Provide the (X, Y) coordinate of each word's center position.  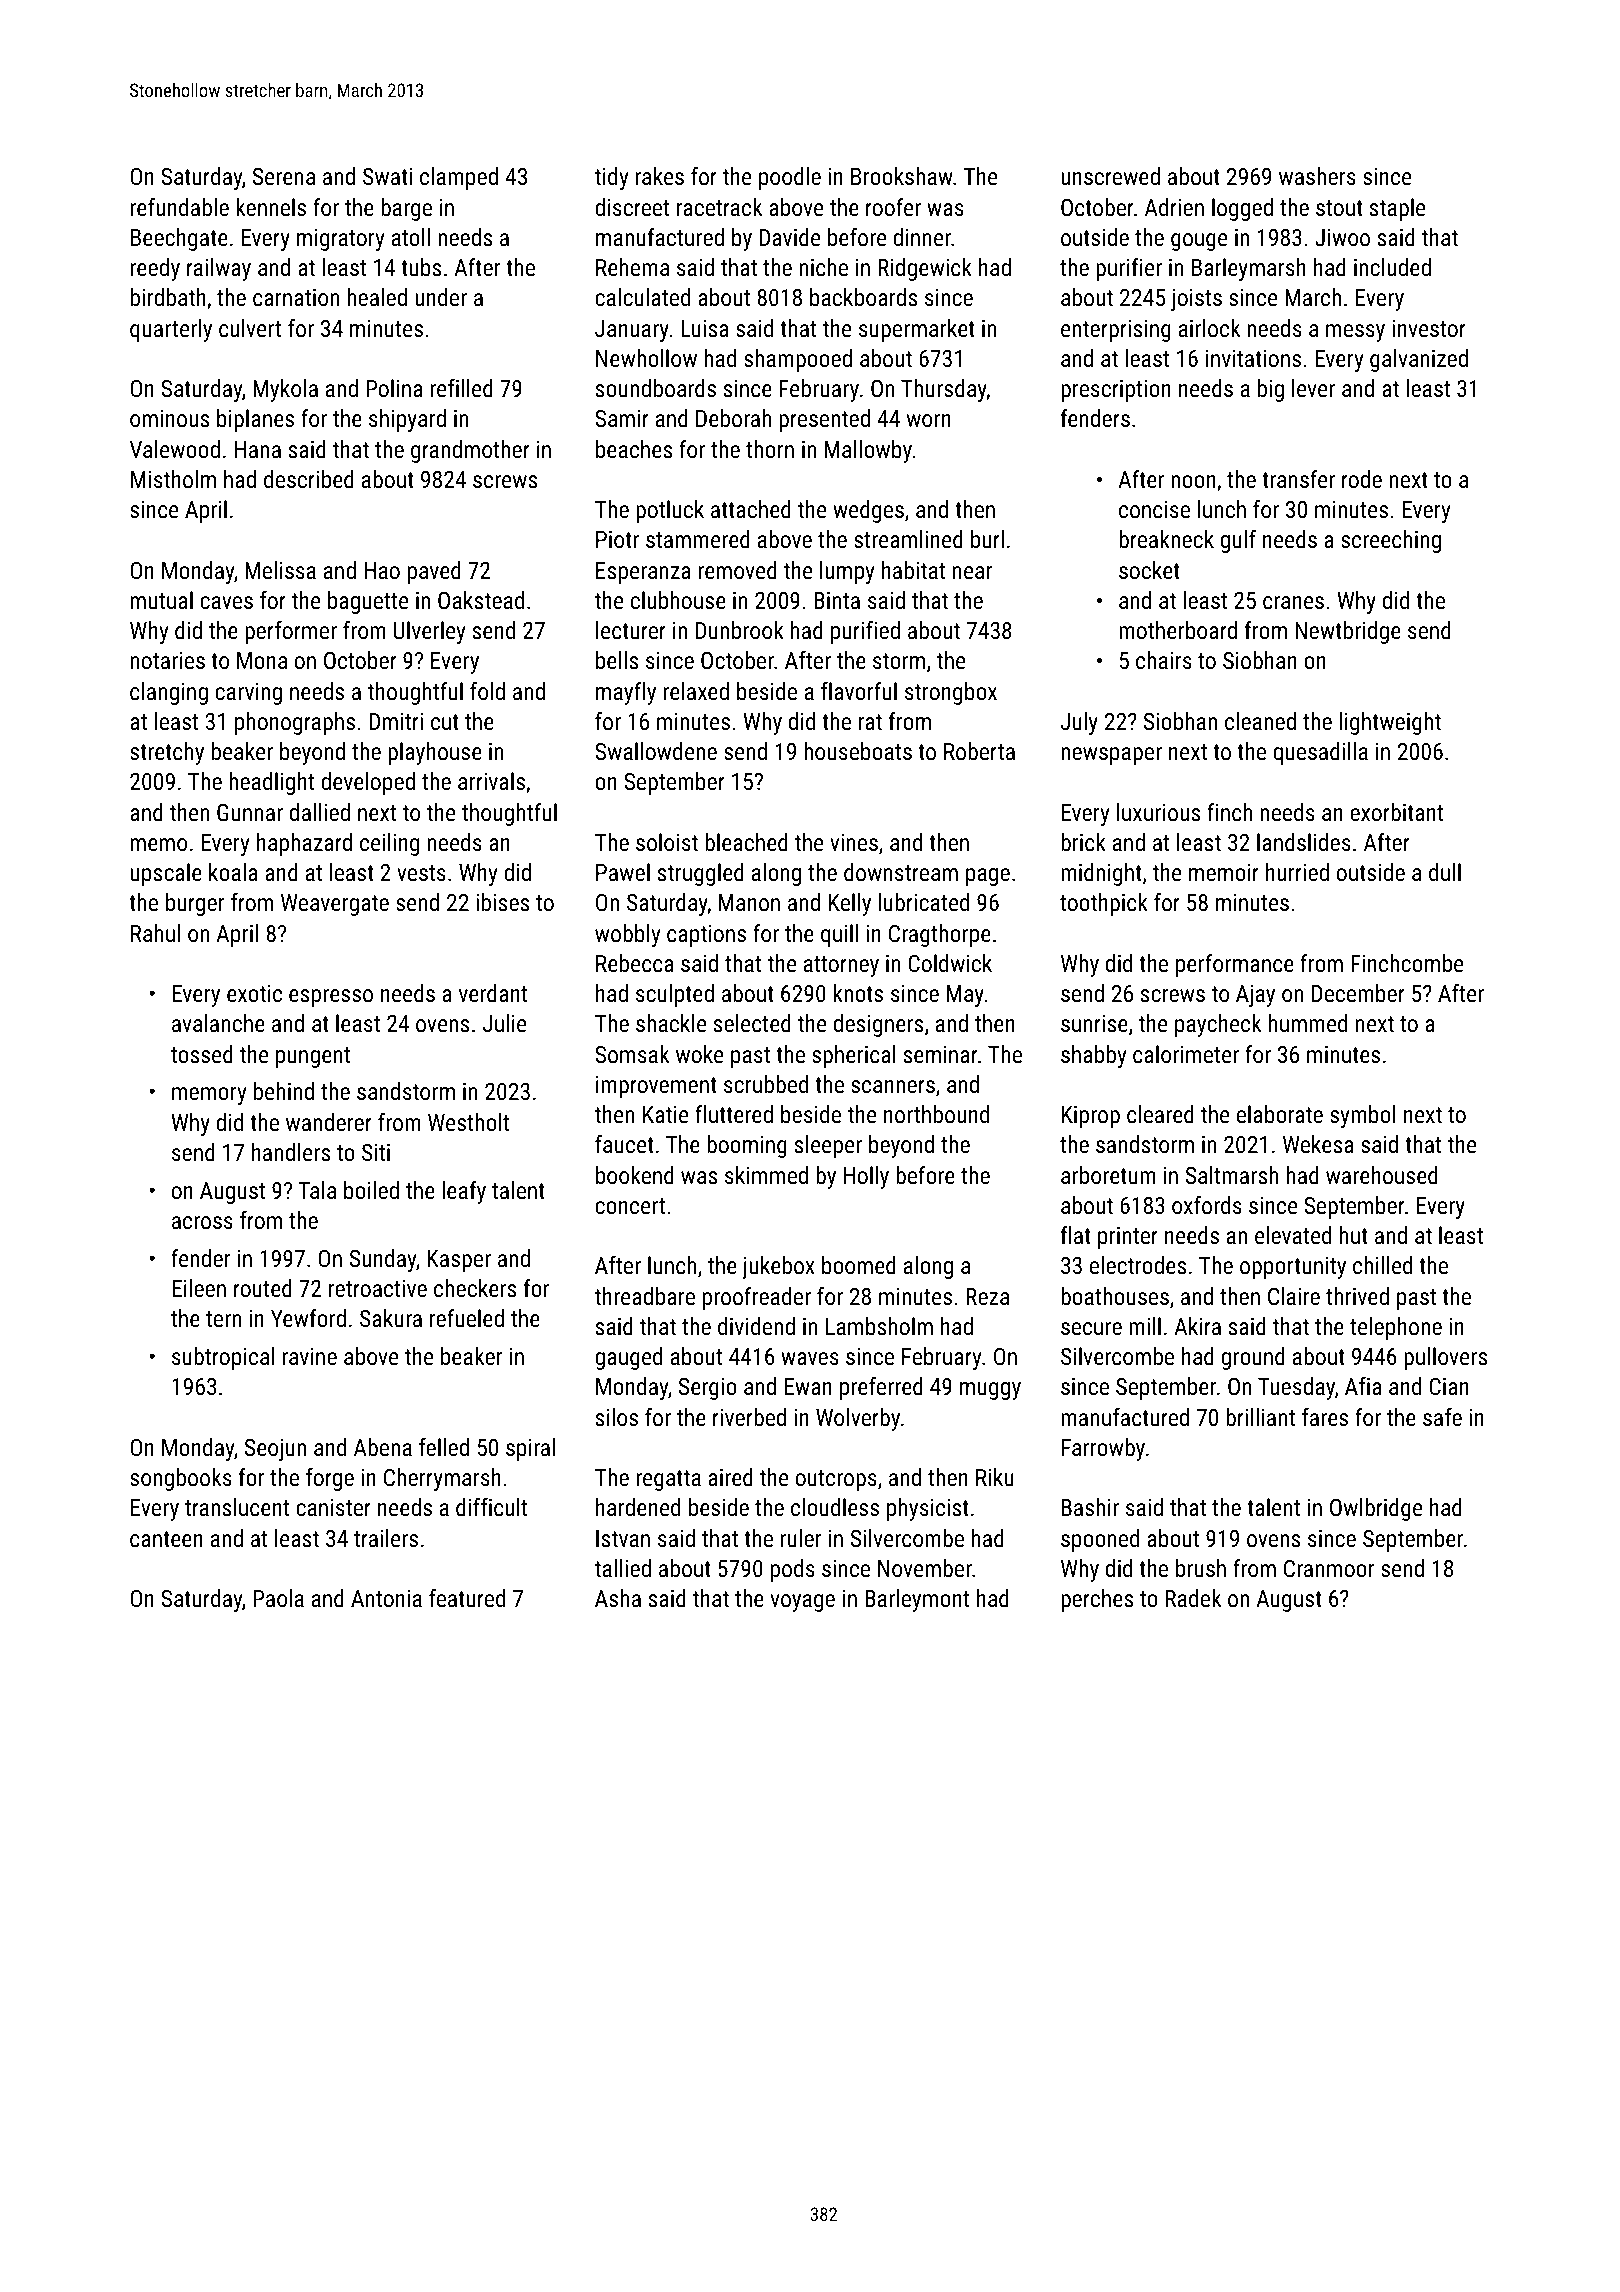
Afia (1363, 1386)
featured (467, 1598)
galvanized (1419, 360)
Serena (284, 176)
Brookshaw (902, 176)
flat (1076, 1235)
